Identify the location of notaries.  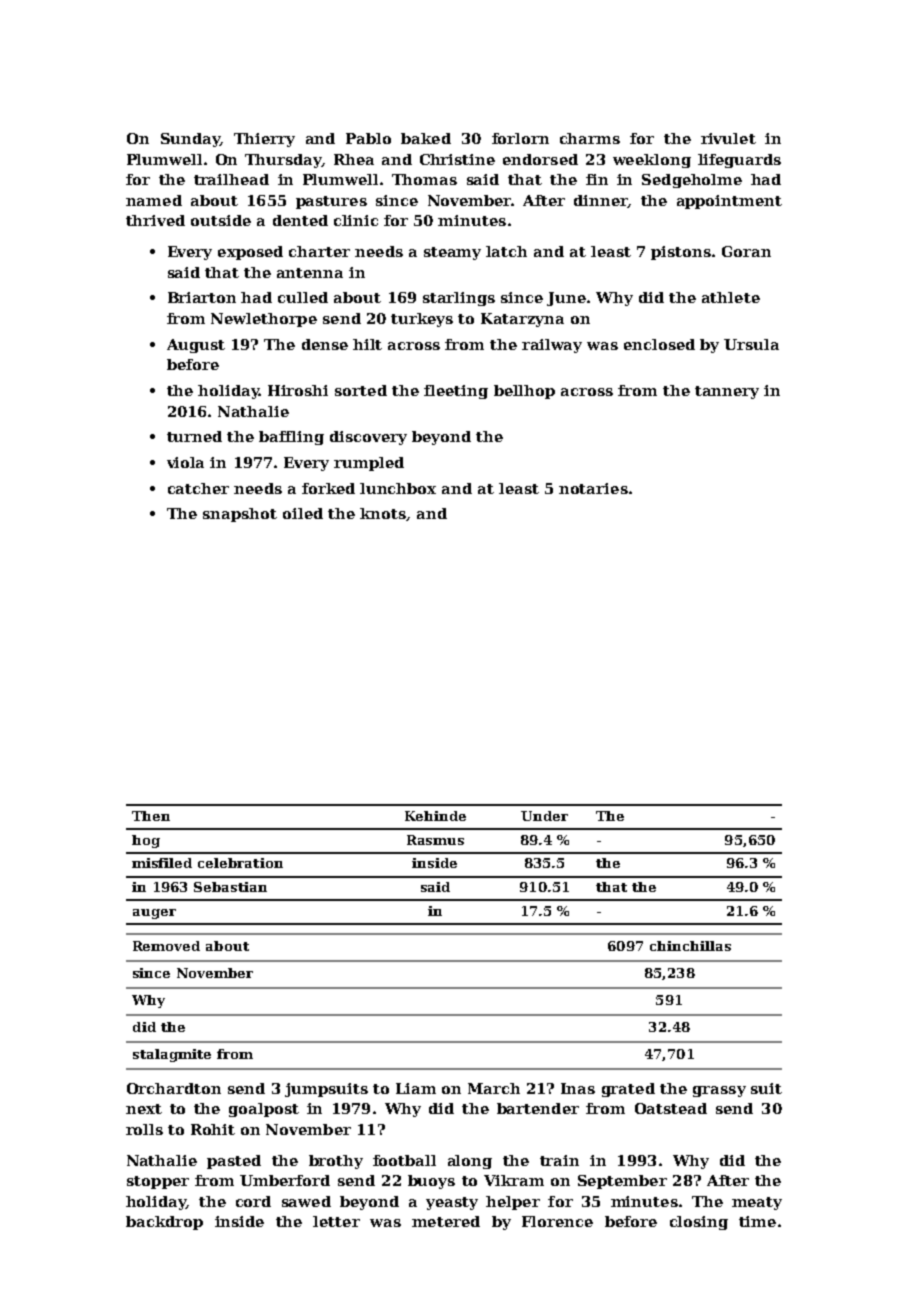
(593, 488).
